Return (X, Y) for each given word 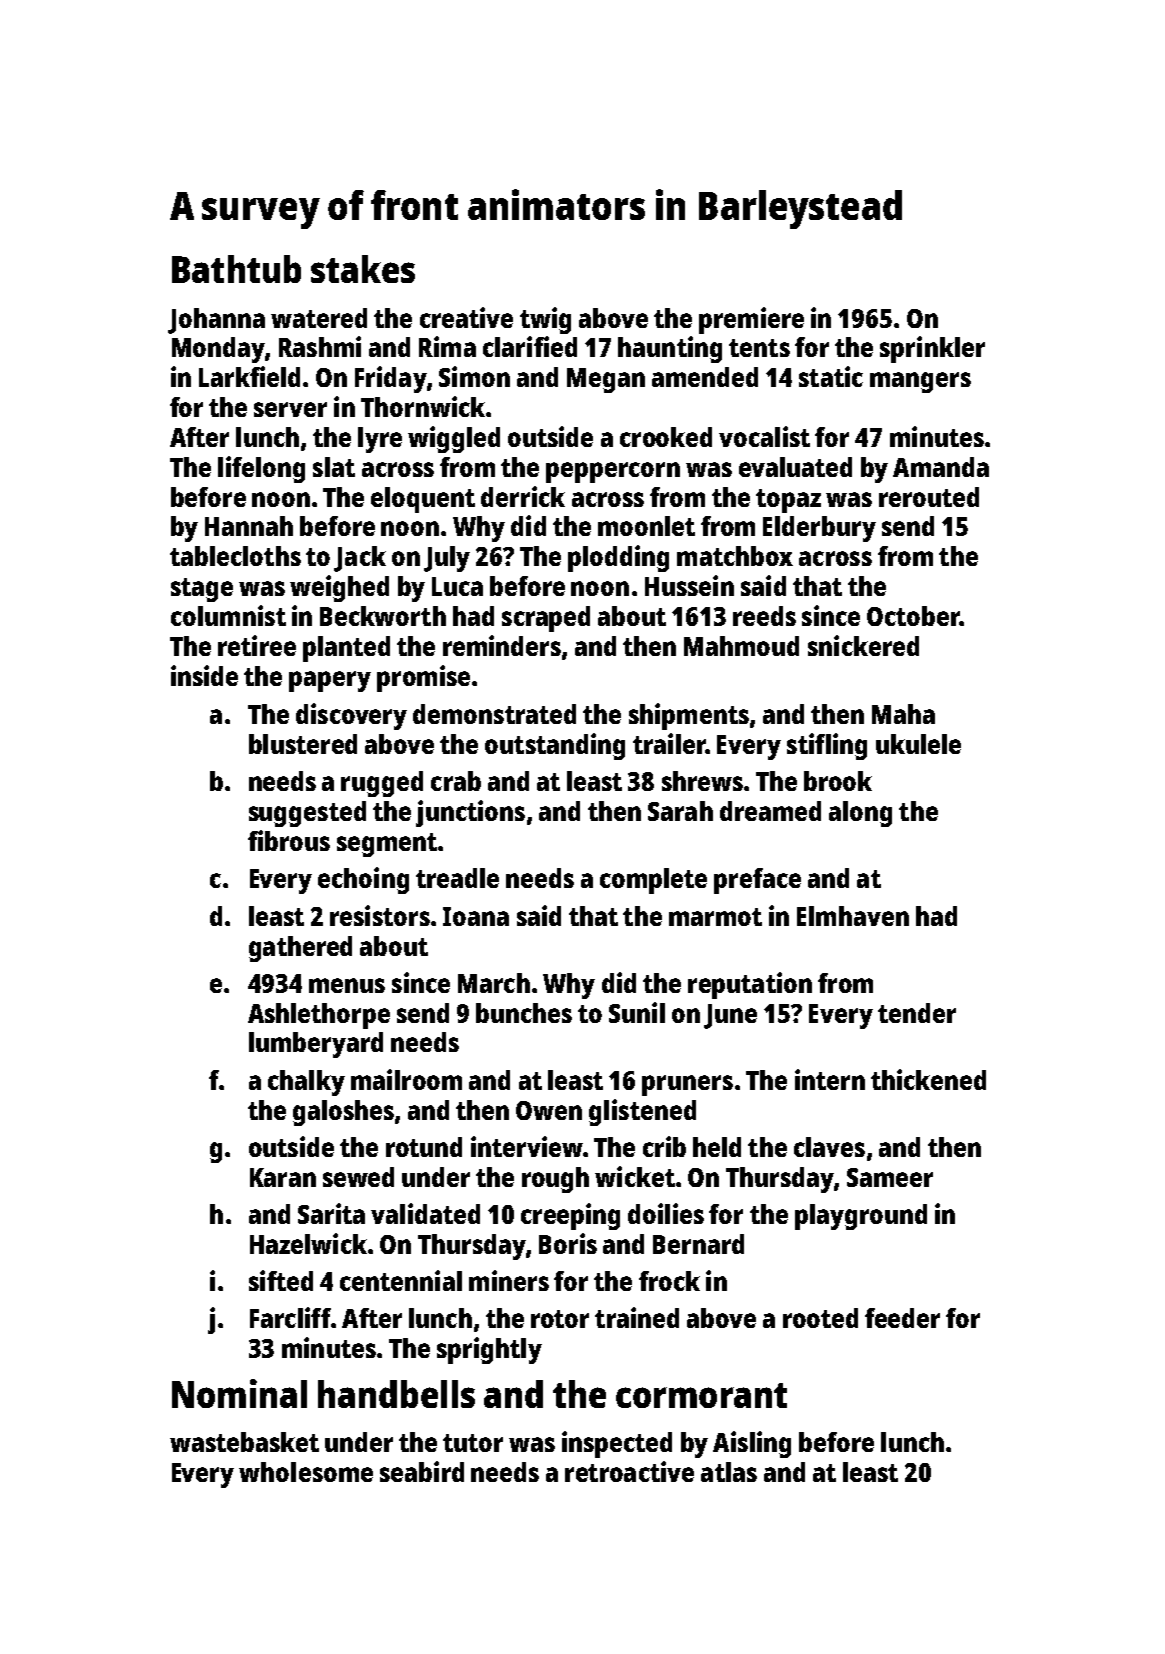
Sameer (890, 1177)
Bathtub (236, 269)
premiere (751, 320)
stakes (363, 269)
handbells (396, 1394)
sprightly (489, 1350)
